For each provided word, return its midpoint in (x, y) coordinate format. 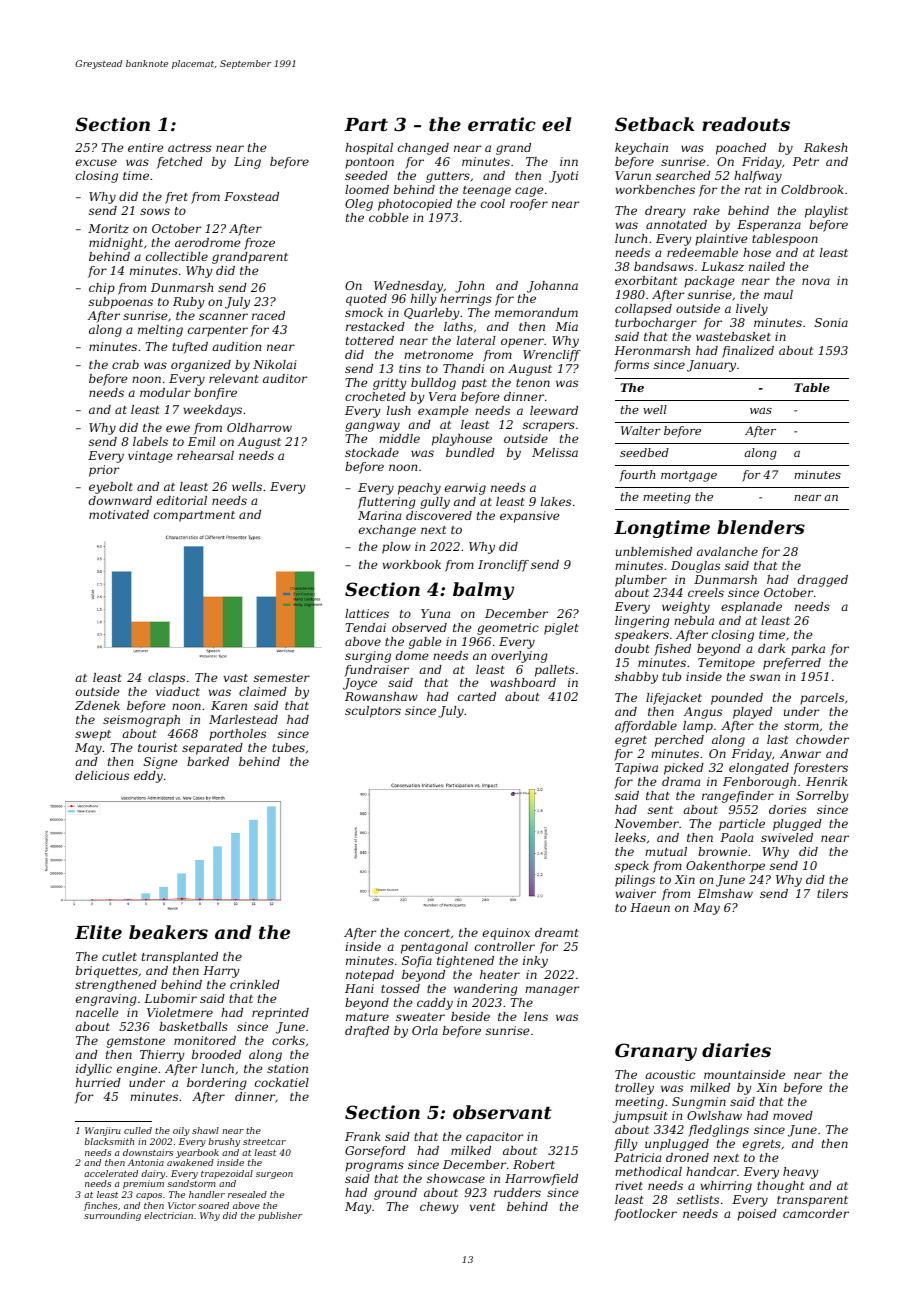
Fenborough (759, 783)
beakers (168, 932)
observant (502, 1112)
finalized (748, 352)
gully (435, 503)
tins (410, 368)
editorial (182, 500)
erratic (502, 124)
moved (793, 1115)
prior (104, 471)
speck (632, 867)
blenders (761, 527)
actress (189, 148)
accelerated (111, 1173)
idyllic (94, 1070)
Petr (806, 161)
